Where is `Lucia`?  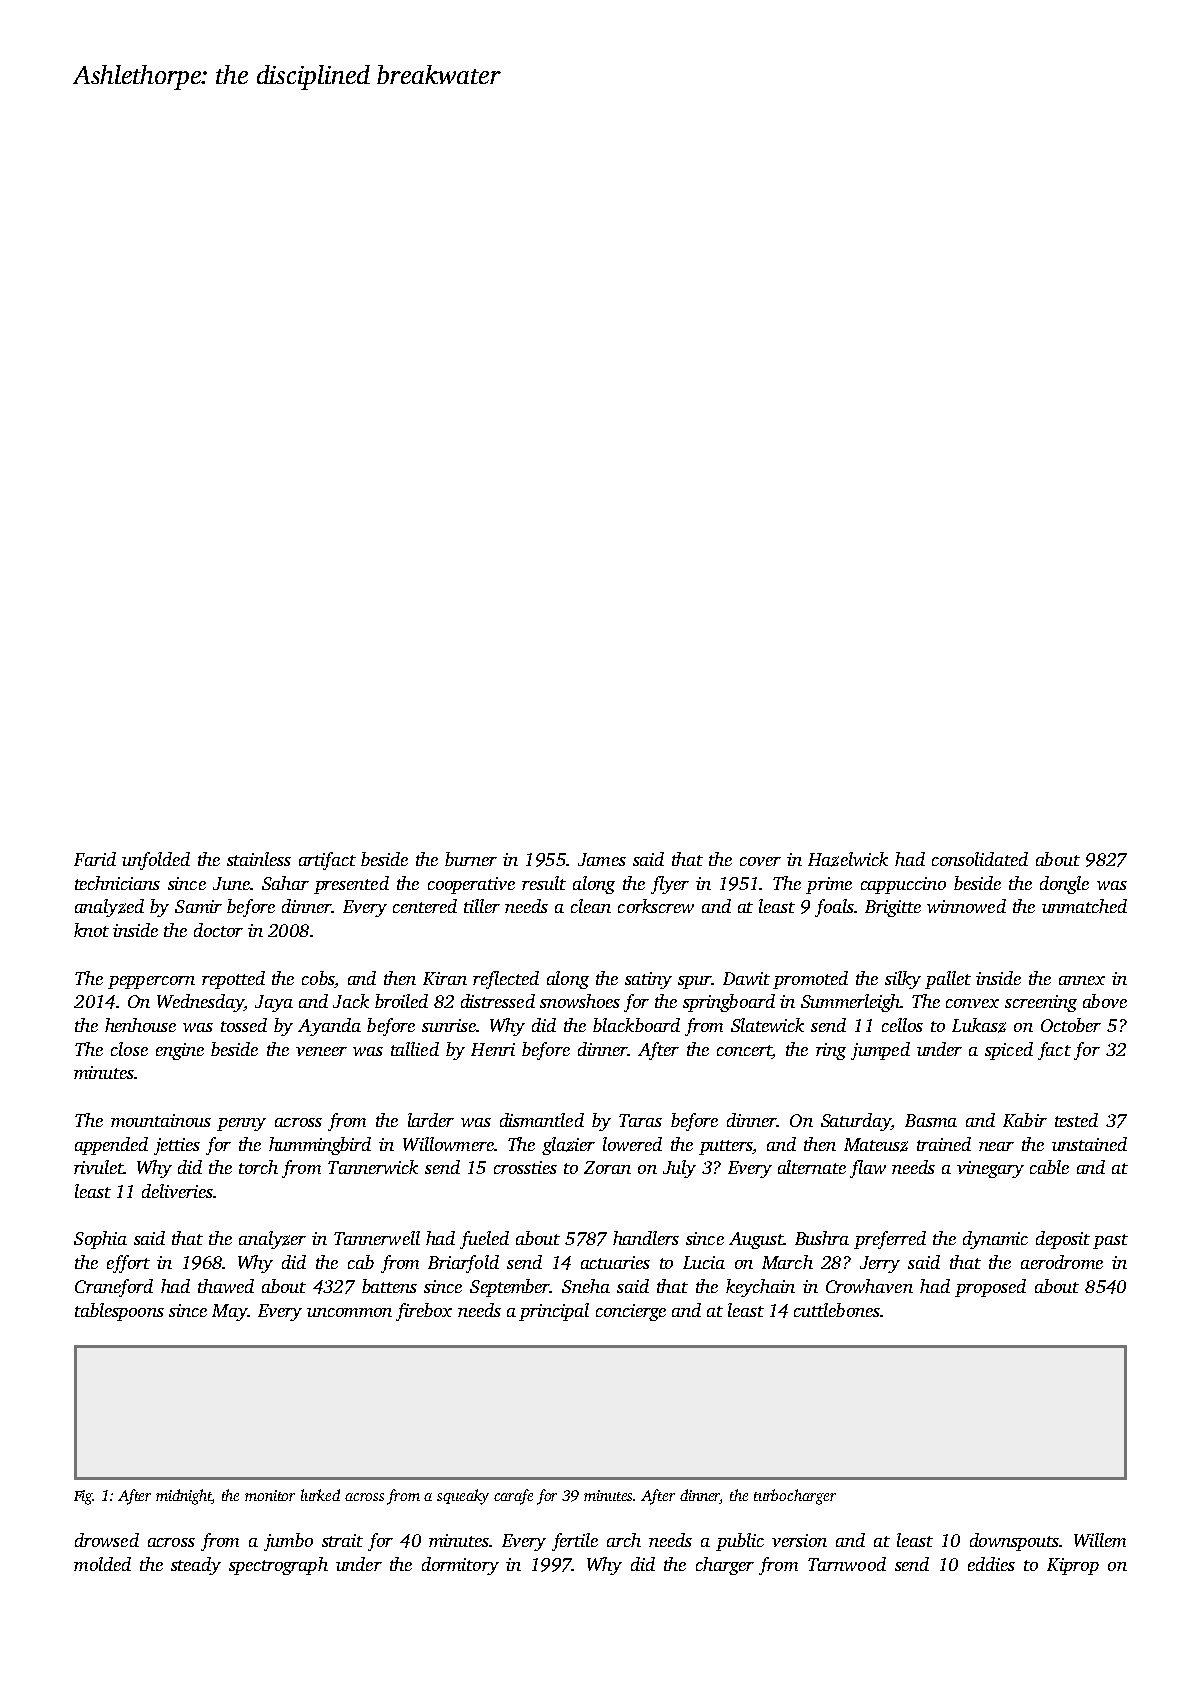 Lucia is located at coordinates (704, 1262).
